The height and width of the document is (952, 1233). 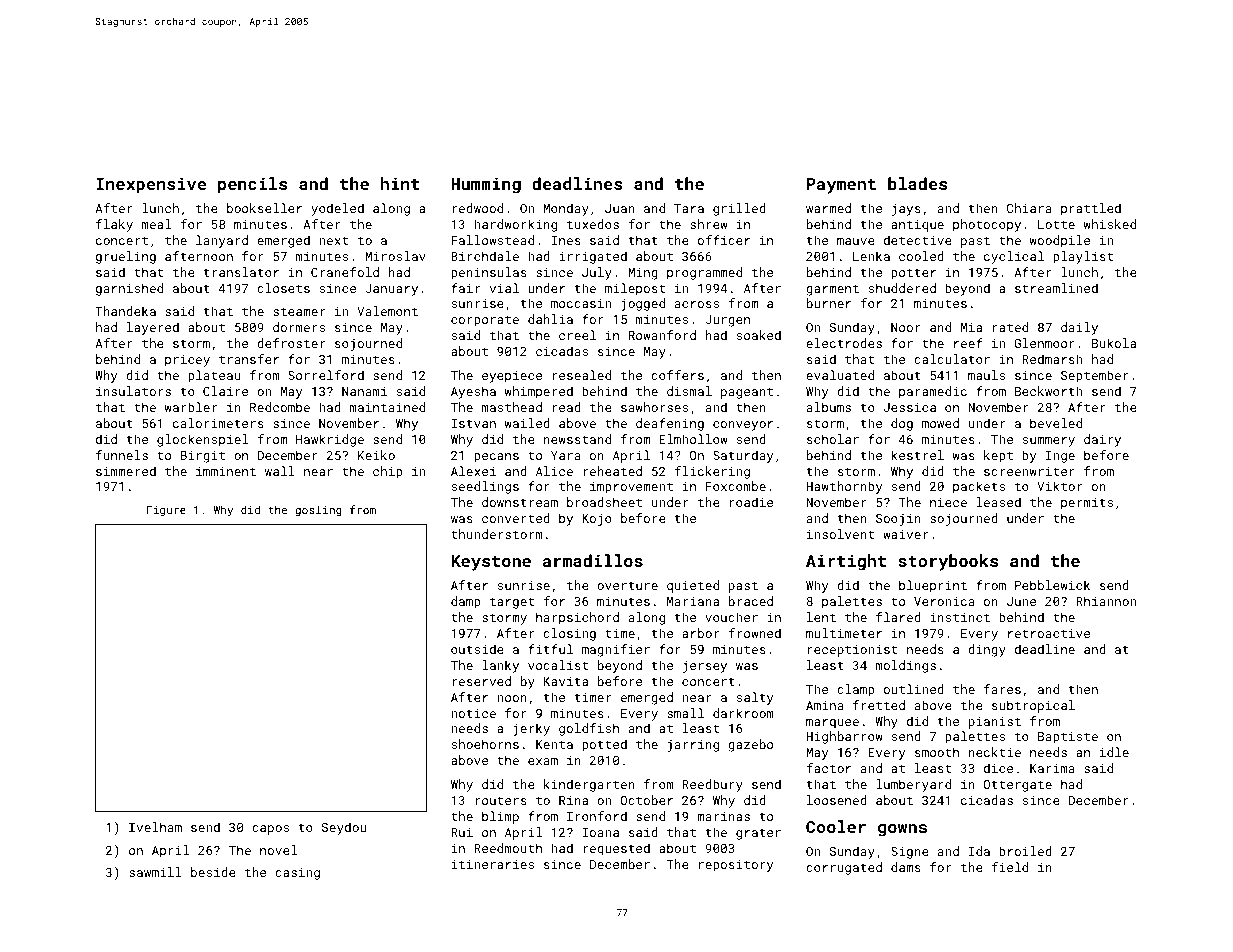 I want to click on Payment, so click(x=841, y=186).
